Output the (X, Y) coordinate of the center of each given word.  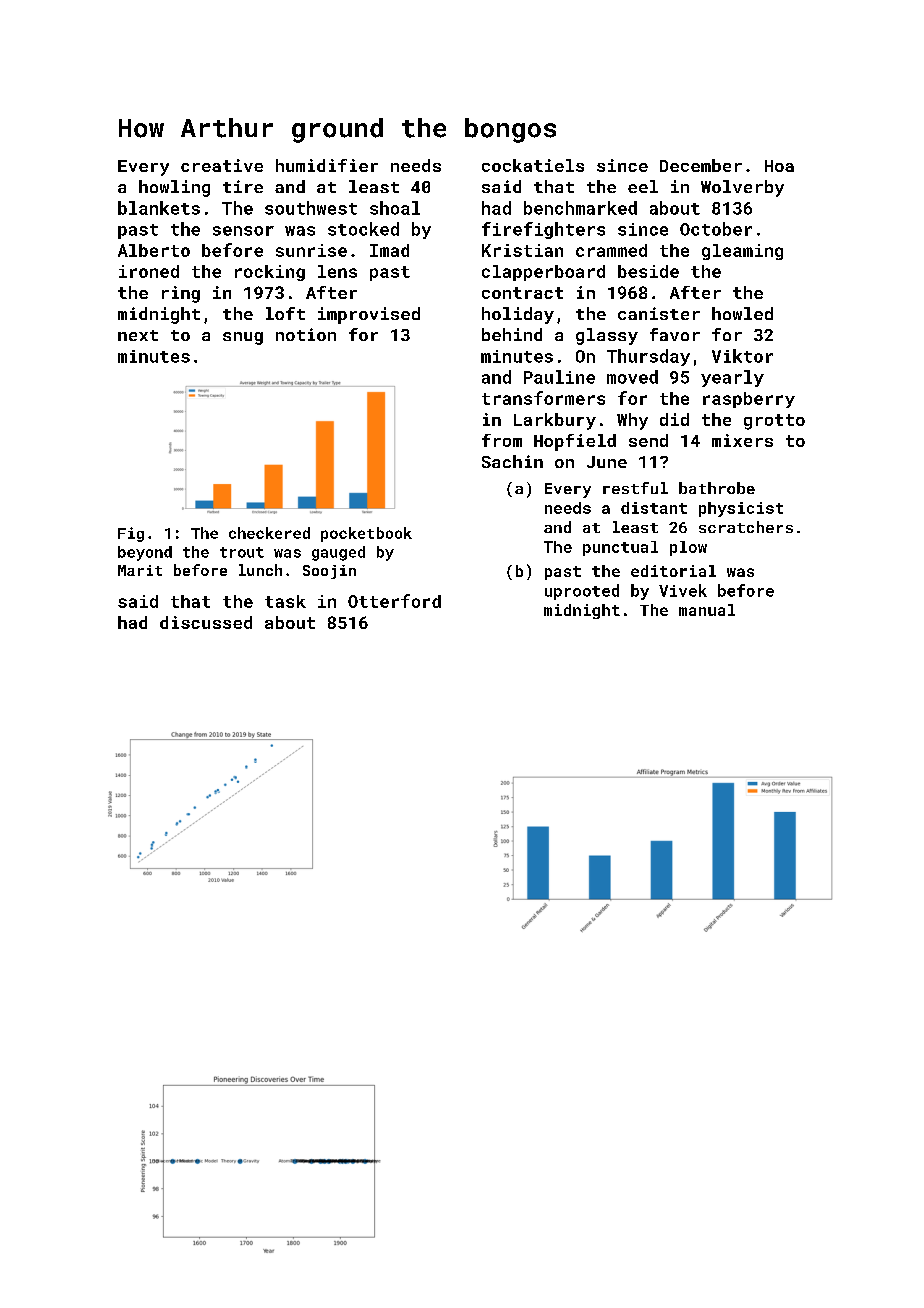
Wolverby (742, 188)
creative (222, 165)
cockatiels (533, 165)
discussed (206, 622)
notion (306, 334)
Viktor (742, 356)
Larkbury (555, 421)
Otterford (394, 601)
